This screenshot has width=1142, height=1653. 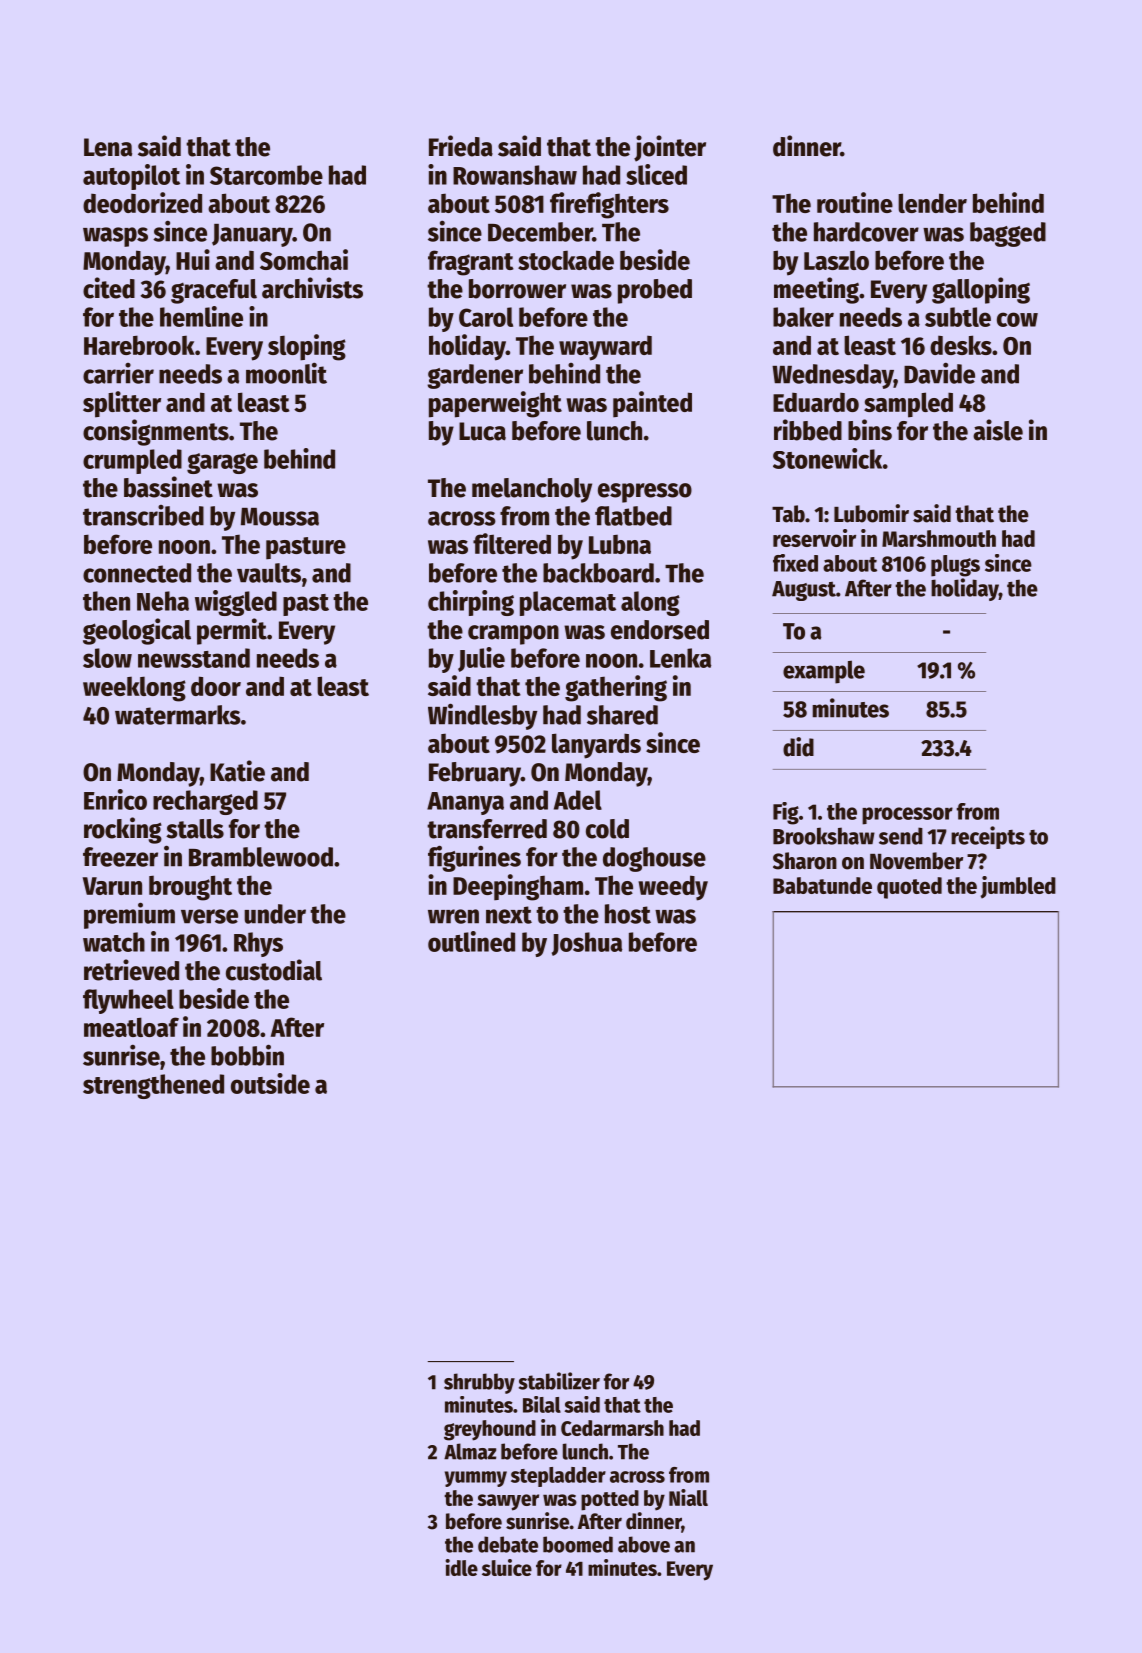 What do you see at coordinates (108, 147) in the screenshot?
I see `Lena` at bounding box center [108, 147].
